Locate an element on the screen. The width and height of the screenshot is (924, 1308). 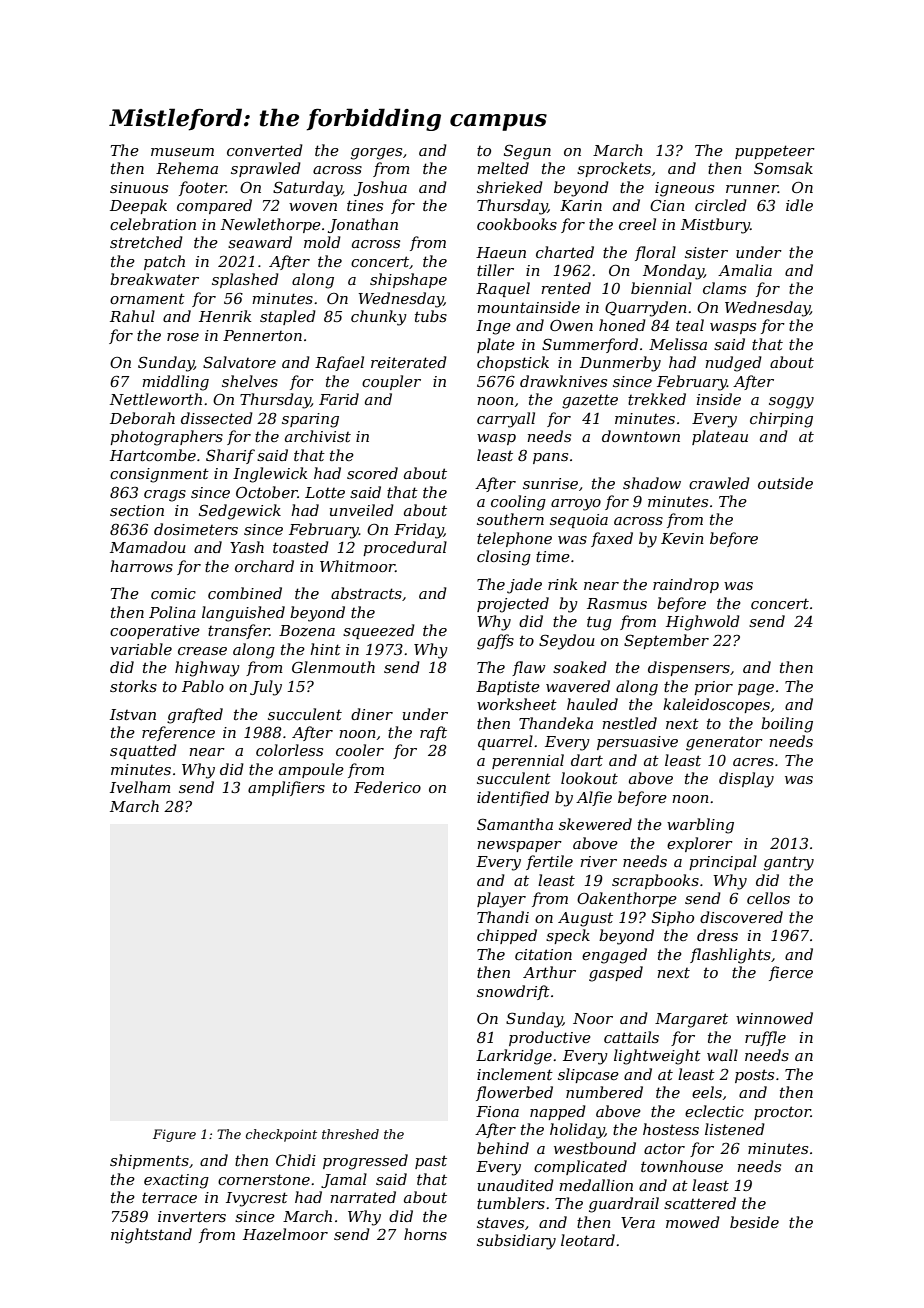
Polina is located at coordinates (172, 612).
